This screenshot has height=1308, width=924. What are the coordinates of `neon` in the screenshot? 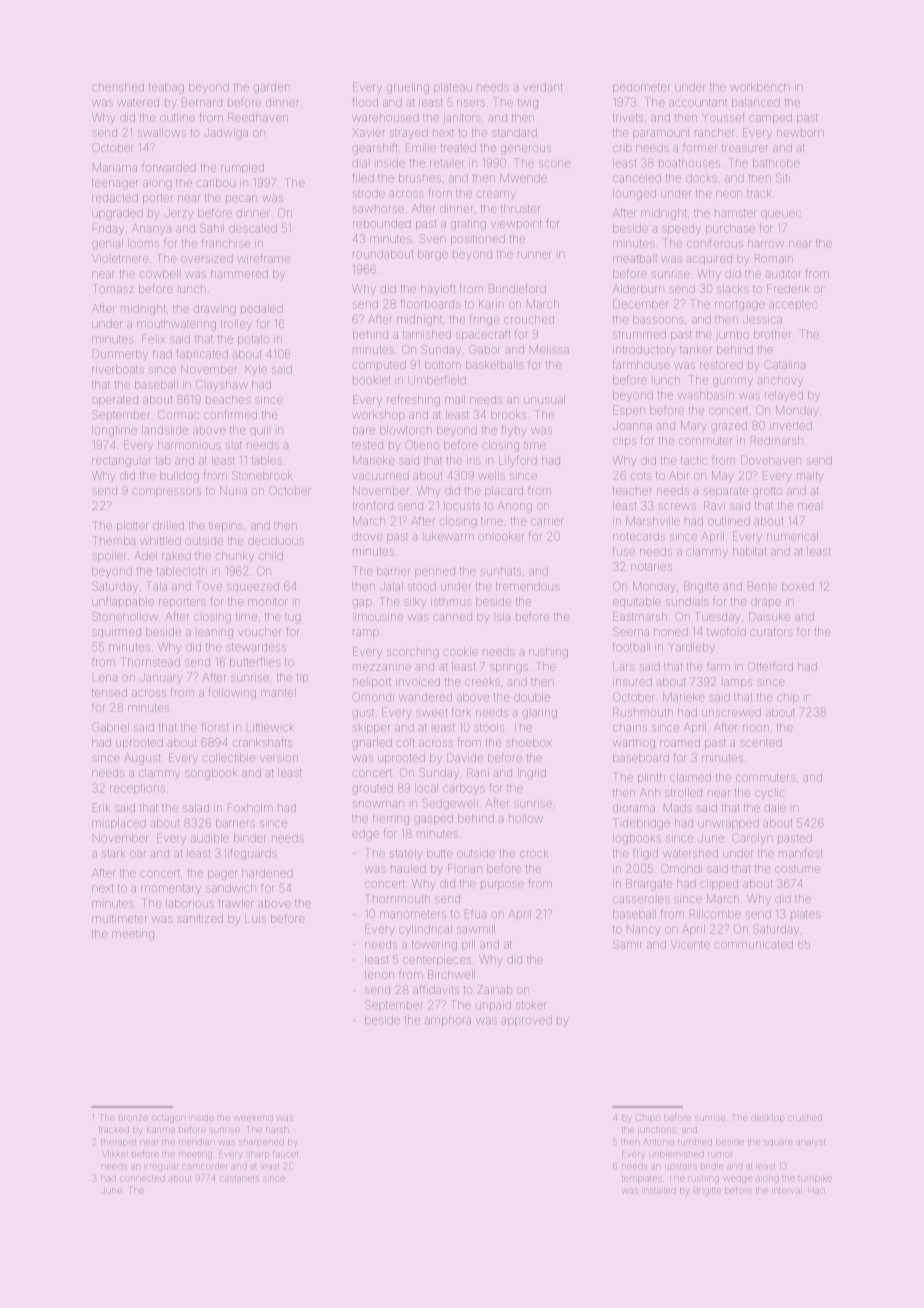 It's located at (729, 194).
